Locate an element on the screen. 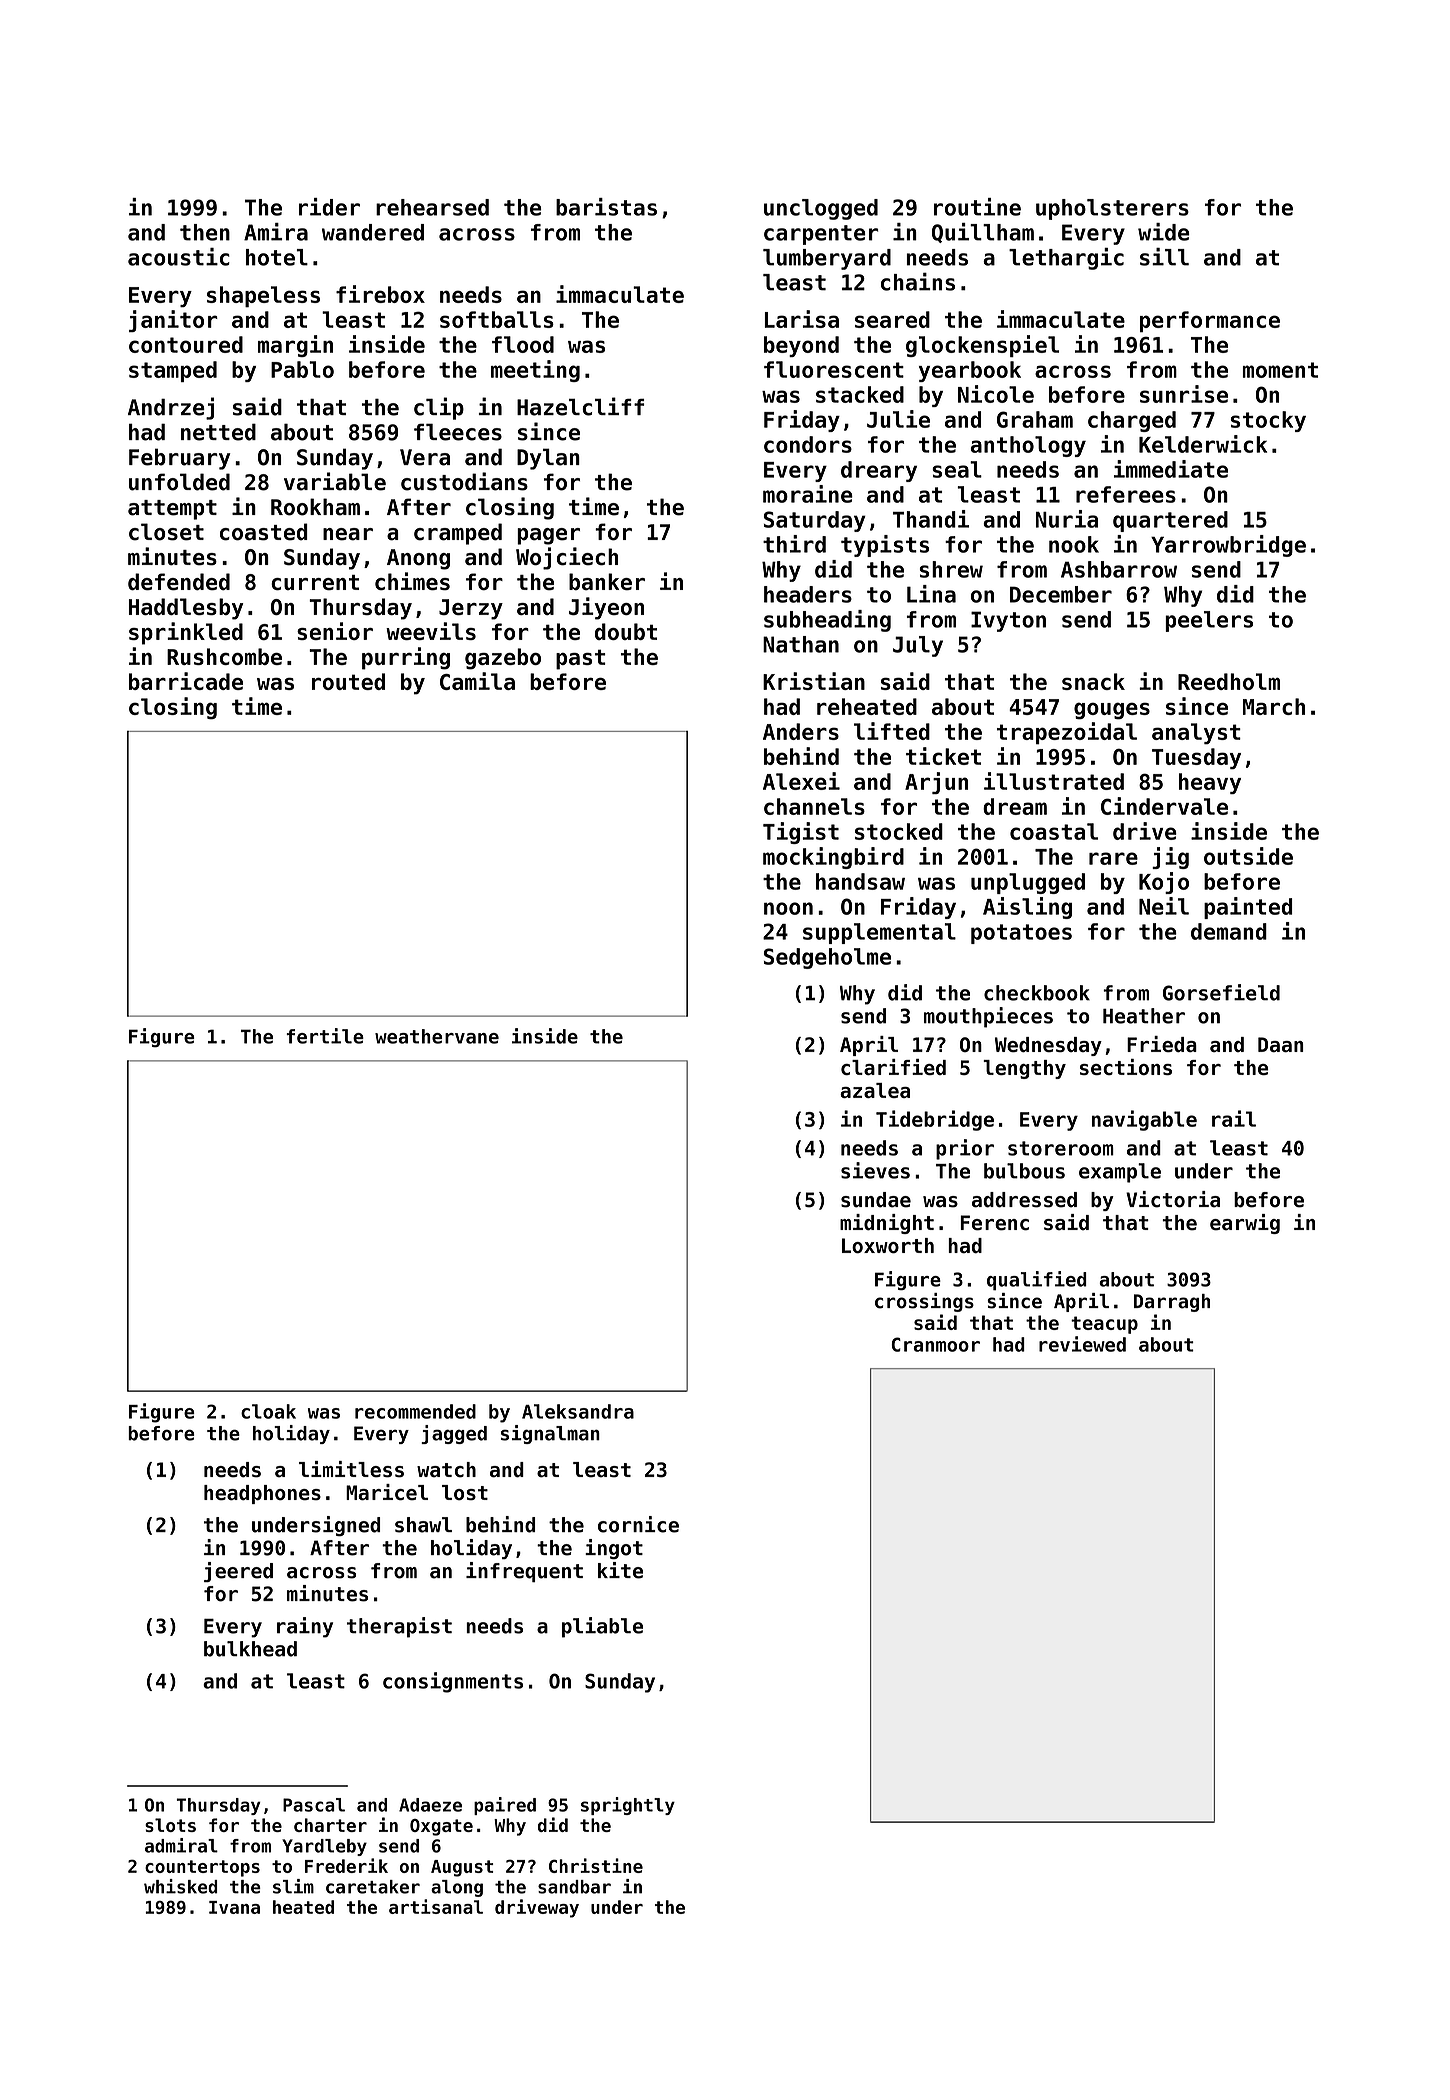  earwig is located at coordinates (1245, 1224).
